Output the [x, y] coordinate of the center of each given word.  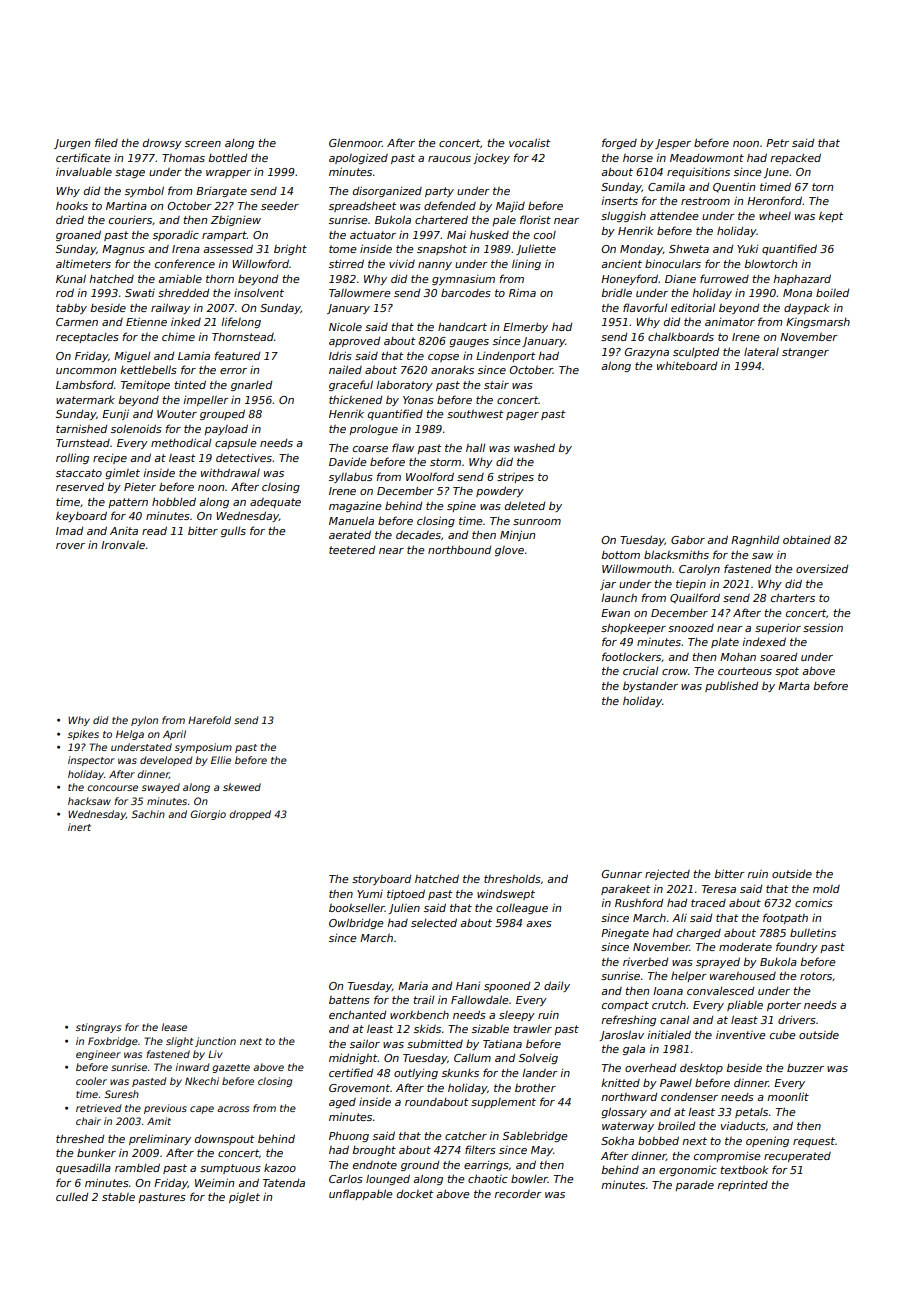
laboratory [404, 385]
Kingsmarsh [818, 323]
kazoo [280, 1167]
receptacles [87, 338]
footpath [785, 918]
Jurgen [72, 144]
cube [783, 1034]
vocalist [529, 142]
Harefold [209, 720]
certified [351, 1072]
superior [778, 628]
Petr [777, 143]
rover [70, 546]
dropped [250, 815]
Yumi [370, 894]
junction [215, 1042]
